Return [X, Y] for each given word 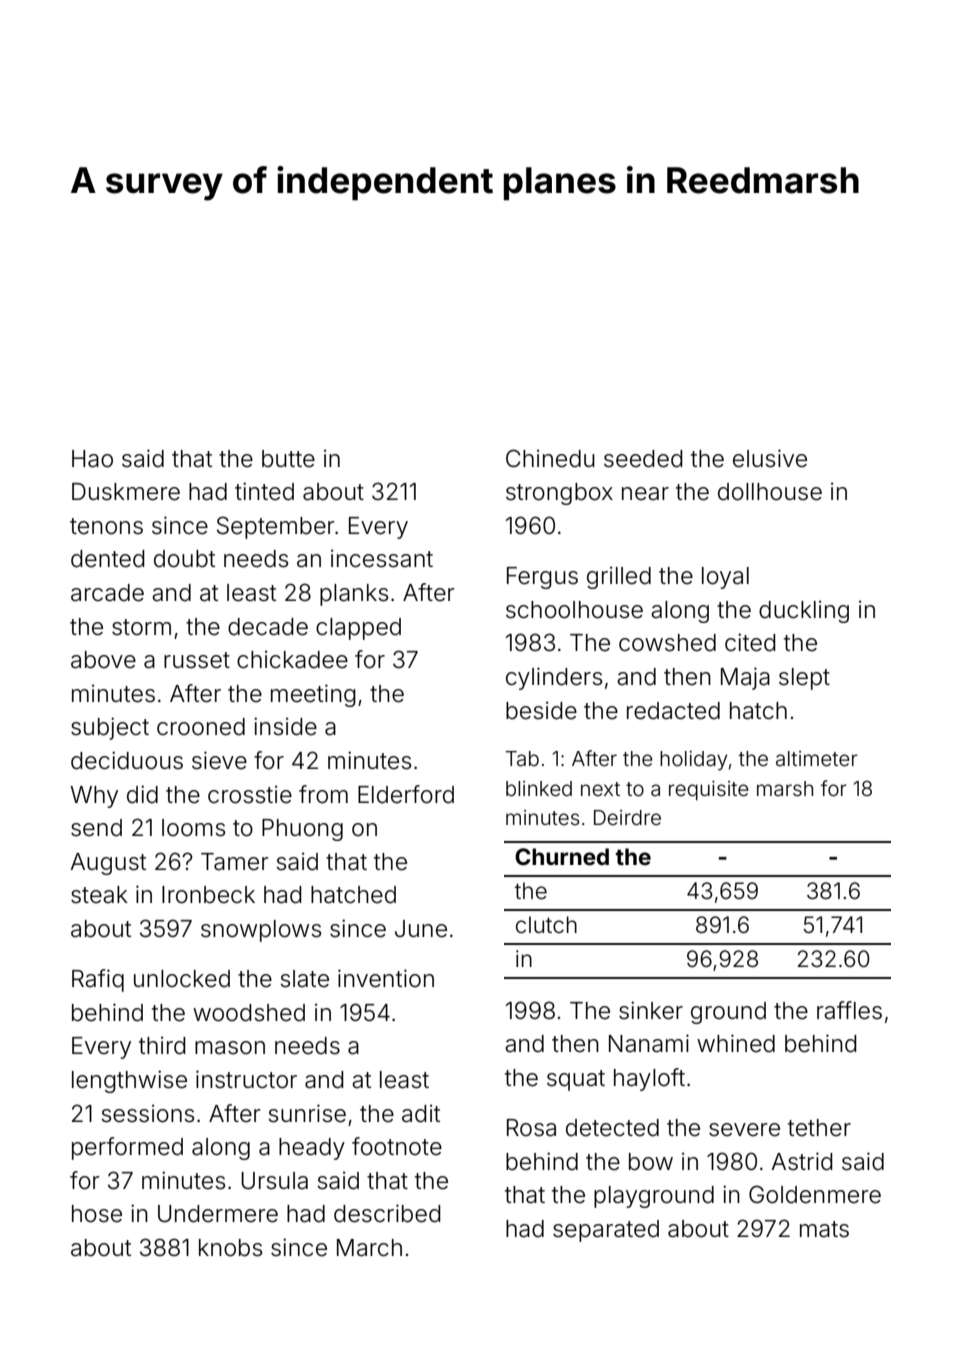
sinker [651, 1010]
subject [110, 728]
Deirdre [627, 817]
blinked [539, 789]
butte [288, 459]
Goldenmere [815, 1194]
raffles [849, 1010]
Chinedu [550, 458]
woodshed [249, 1013]
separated [606, 1231]
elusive [770, 458]
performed [127, 1148]
